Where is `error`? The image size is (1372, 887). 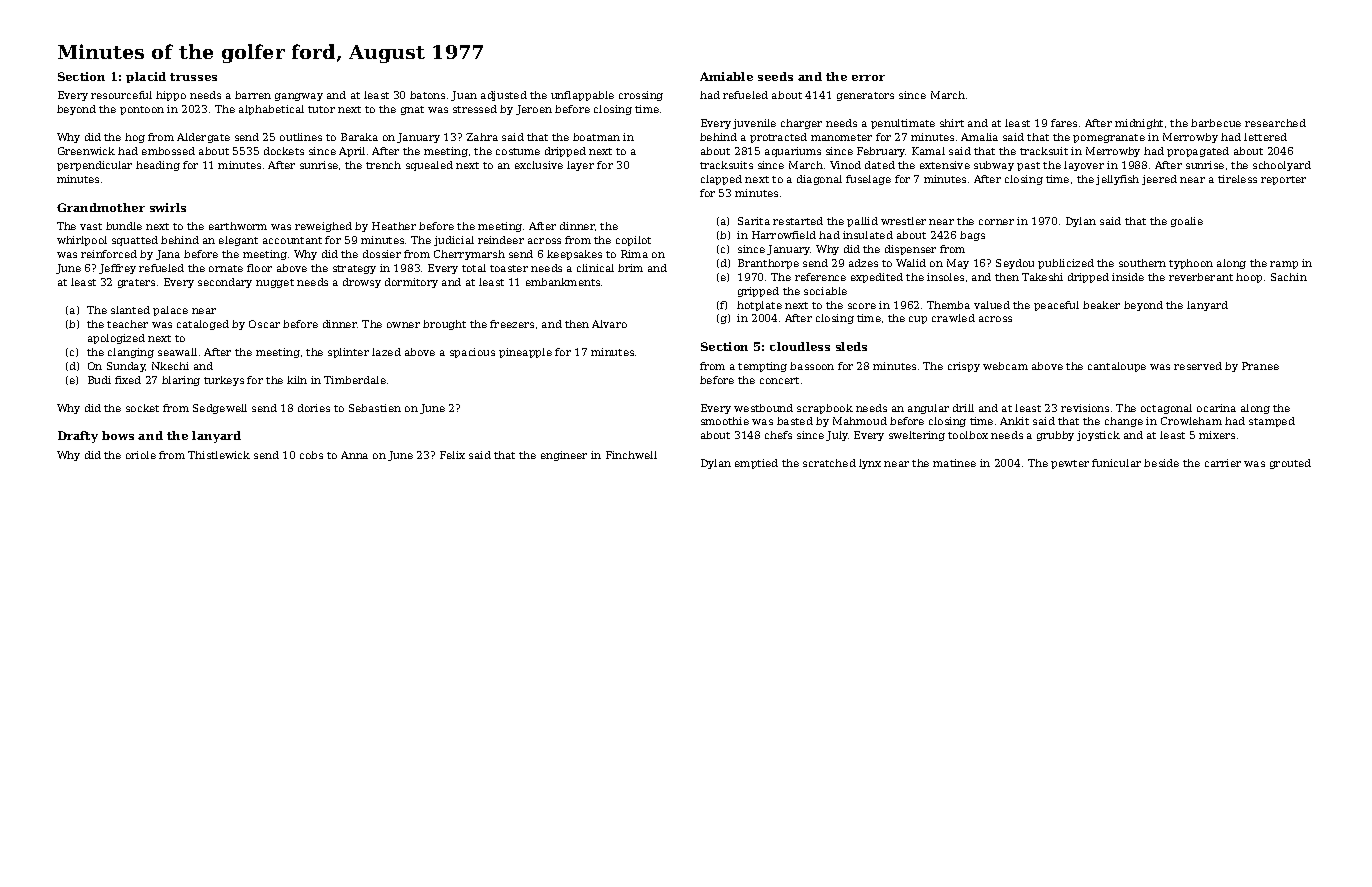 error is located at coordinates (868, 78).
